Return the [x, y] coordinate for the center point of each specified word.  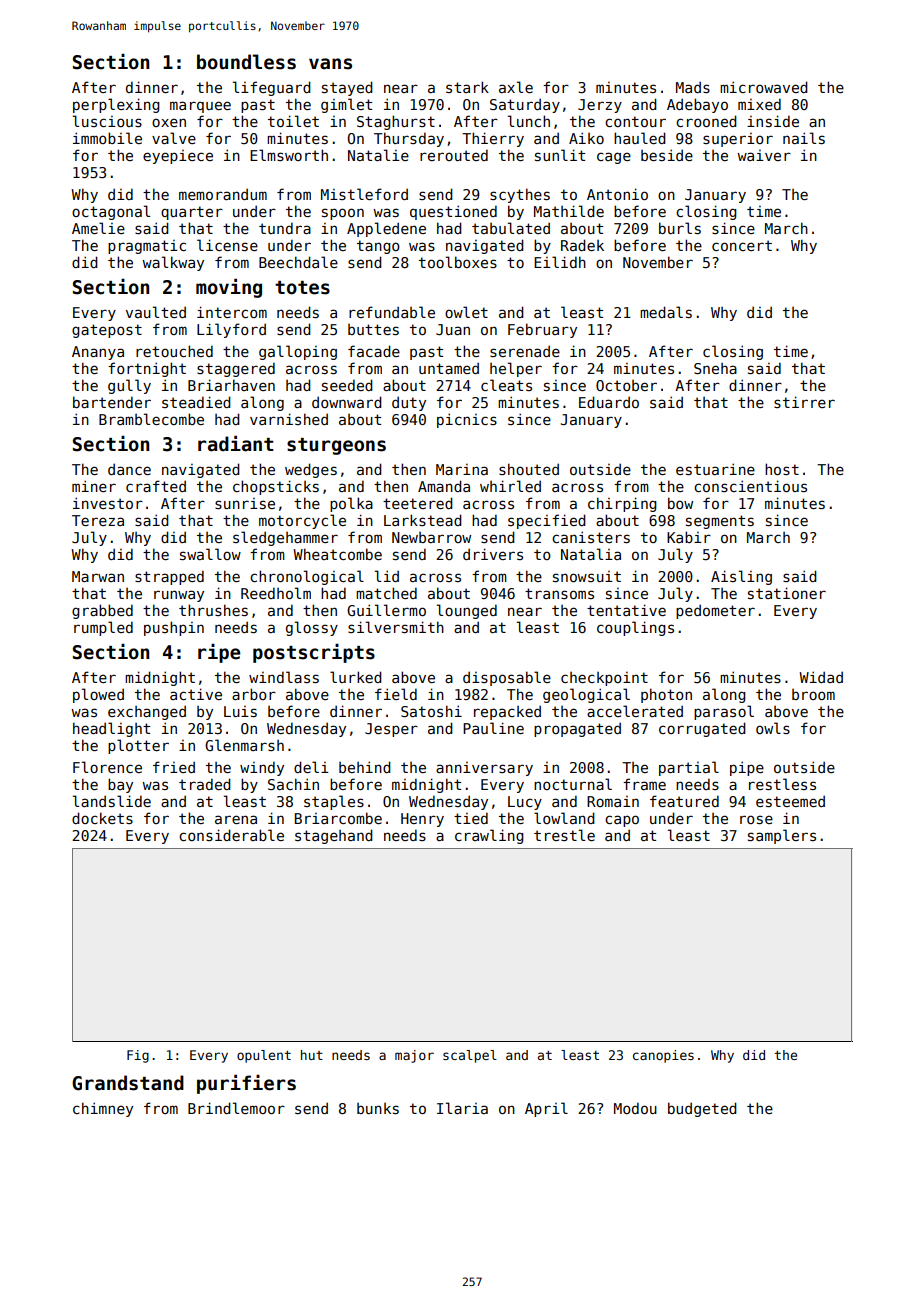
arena [236, 819]
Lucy [525, 803]
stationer [787, 593]
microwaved [764, 87]
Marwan [98, 576]
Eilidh [560, 262]
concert [742, 245]
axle [516, 87]
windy [262, 768]
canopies [663, 1056]
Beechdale [298, 262]
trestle [564, 835]
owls [773, 728]
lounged [467, 611]
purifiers [246, 1084]
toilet [293, 121]
